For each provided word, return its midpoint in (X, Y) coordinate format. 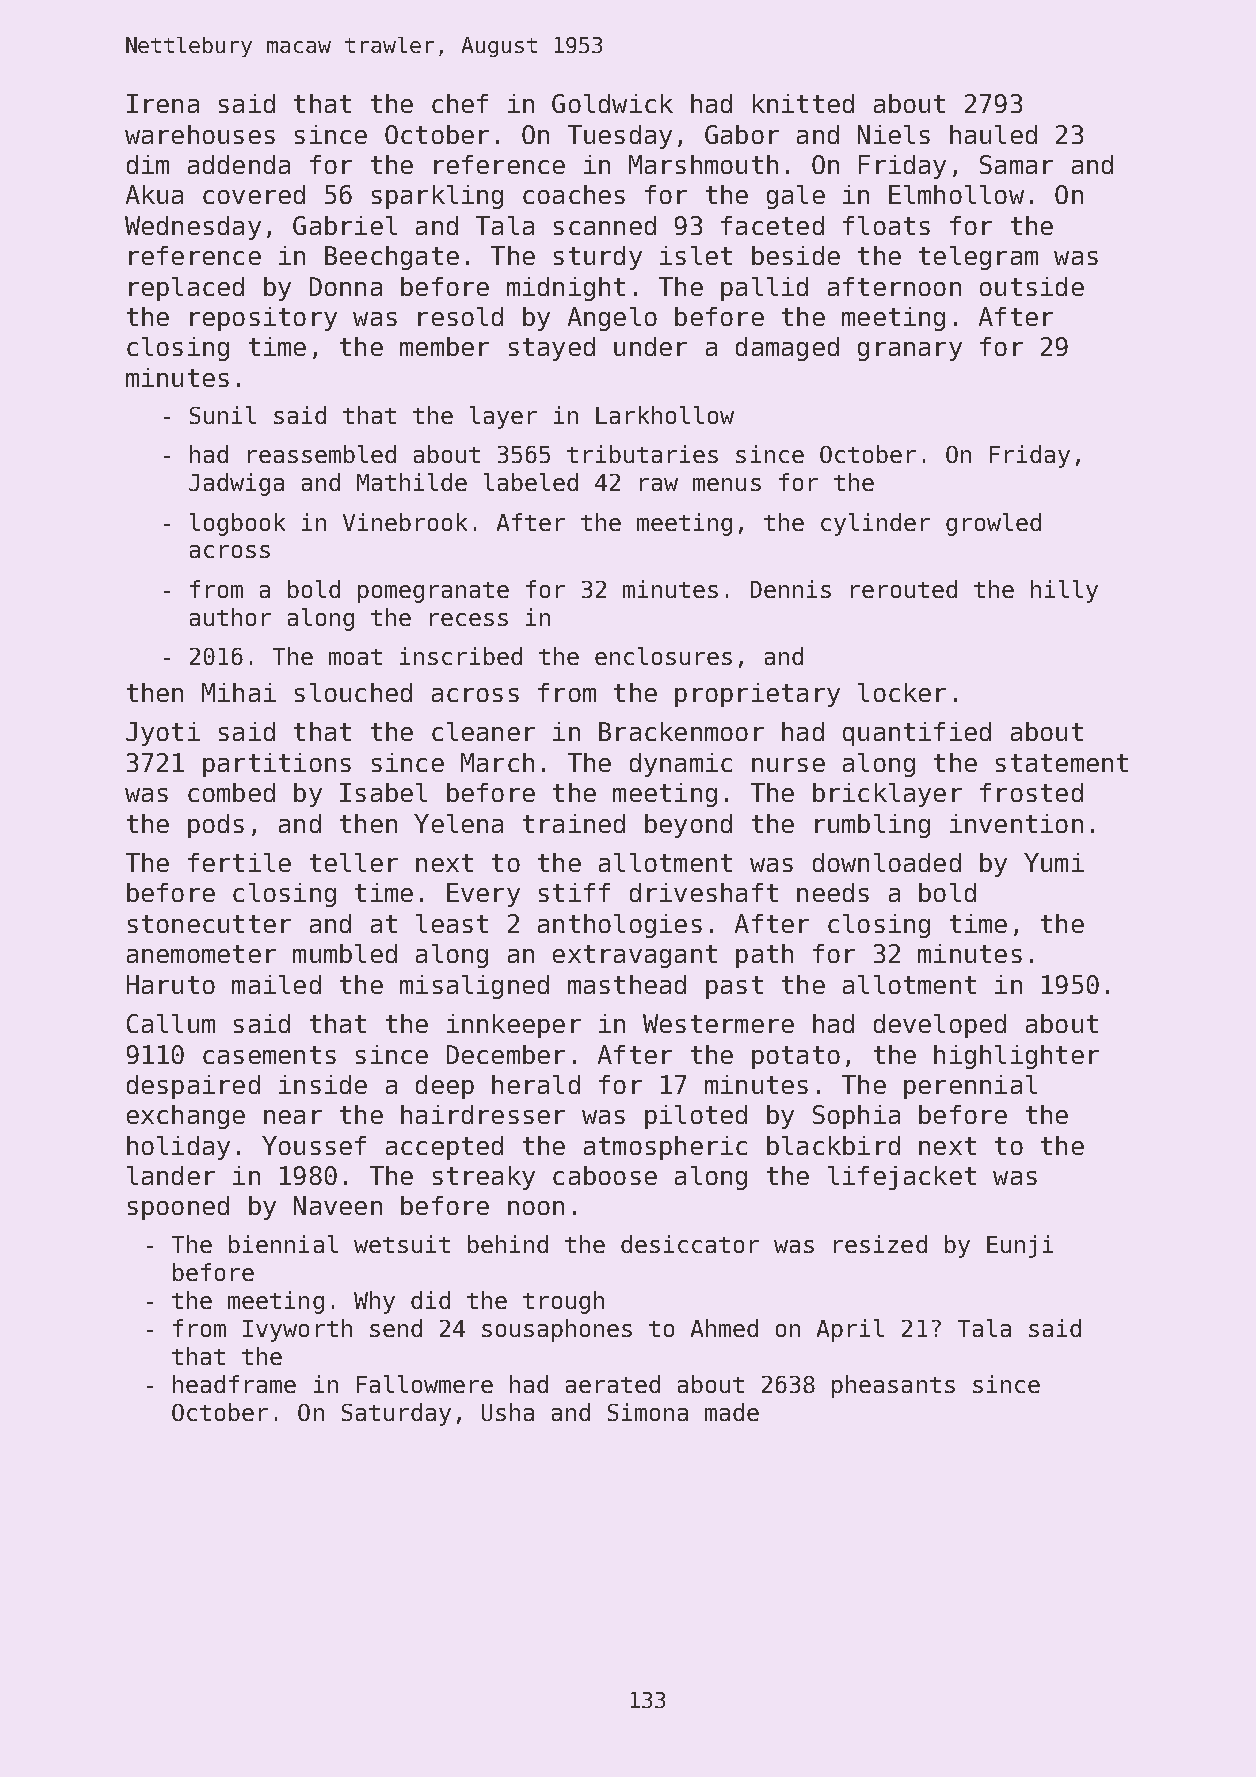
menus (727, 484)
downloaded (887, 862)
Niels (894, 134)
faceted (772, 225)
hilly (1064, 591)
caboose (605, 1175)
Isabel (383, 792)
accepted (444, 1148)
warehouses (200, 134)
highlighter (1016, 1057)
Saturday (396, 1414)
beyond (688, 826)
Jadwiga (236, 484)
